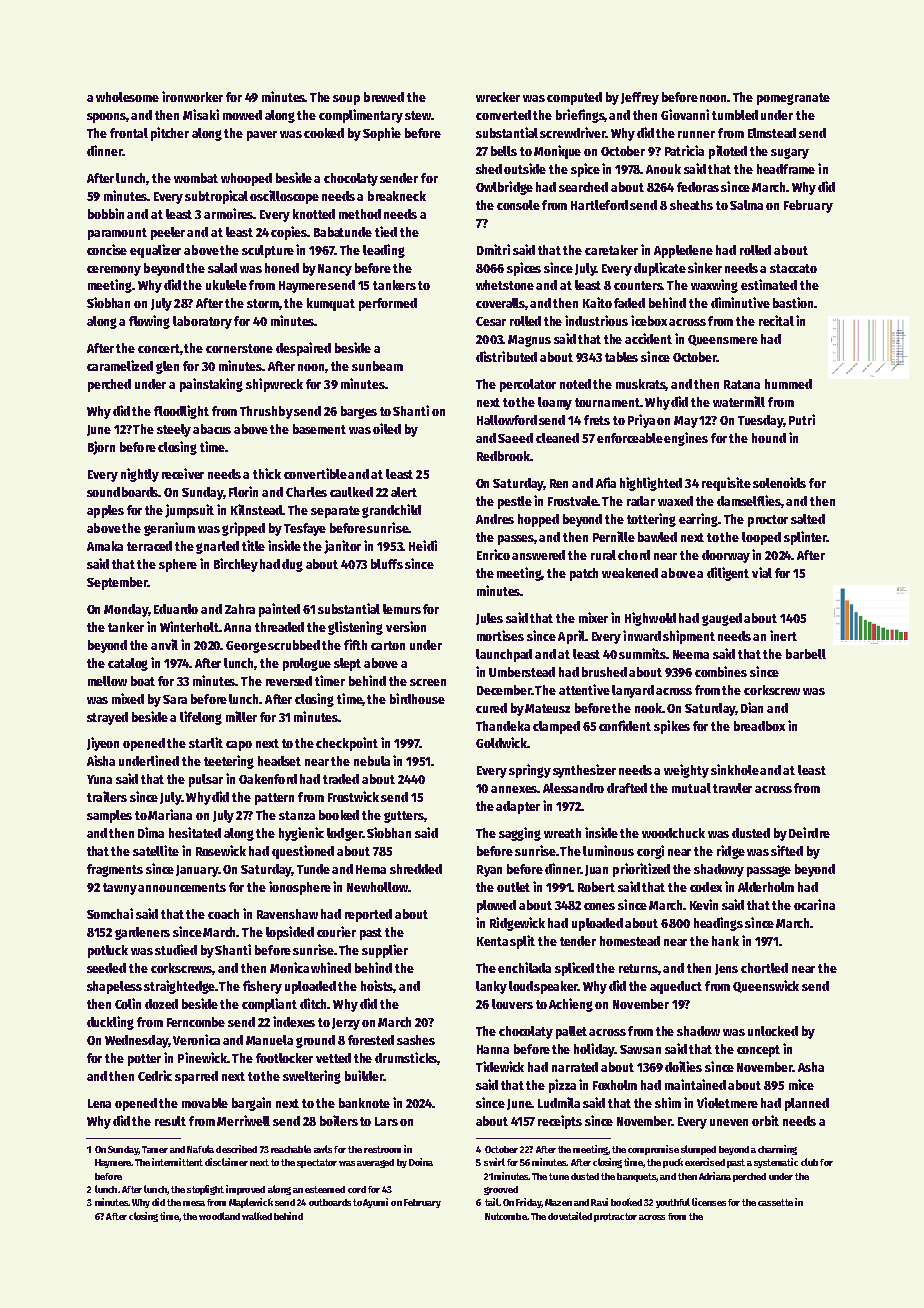 This screenshot has width=924, height=1308. Describe the element at coordinates (793, 99) in the screenshot. I see `pomegranate` at that location.
